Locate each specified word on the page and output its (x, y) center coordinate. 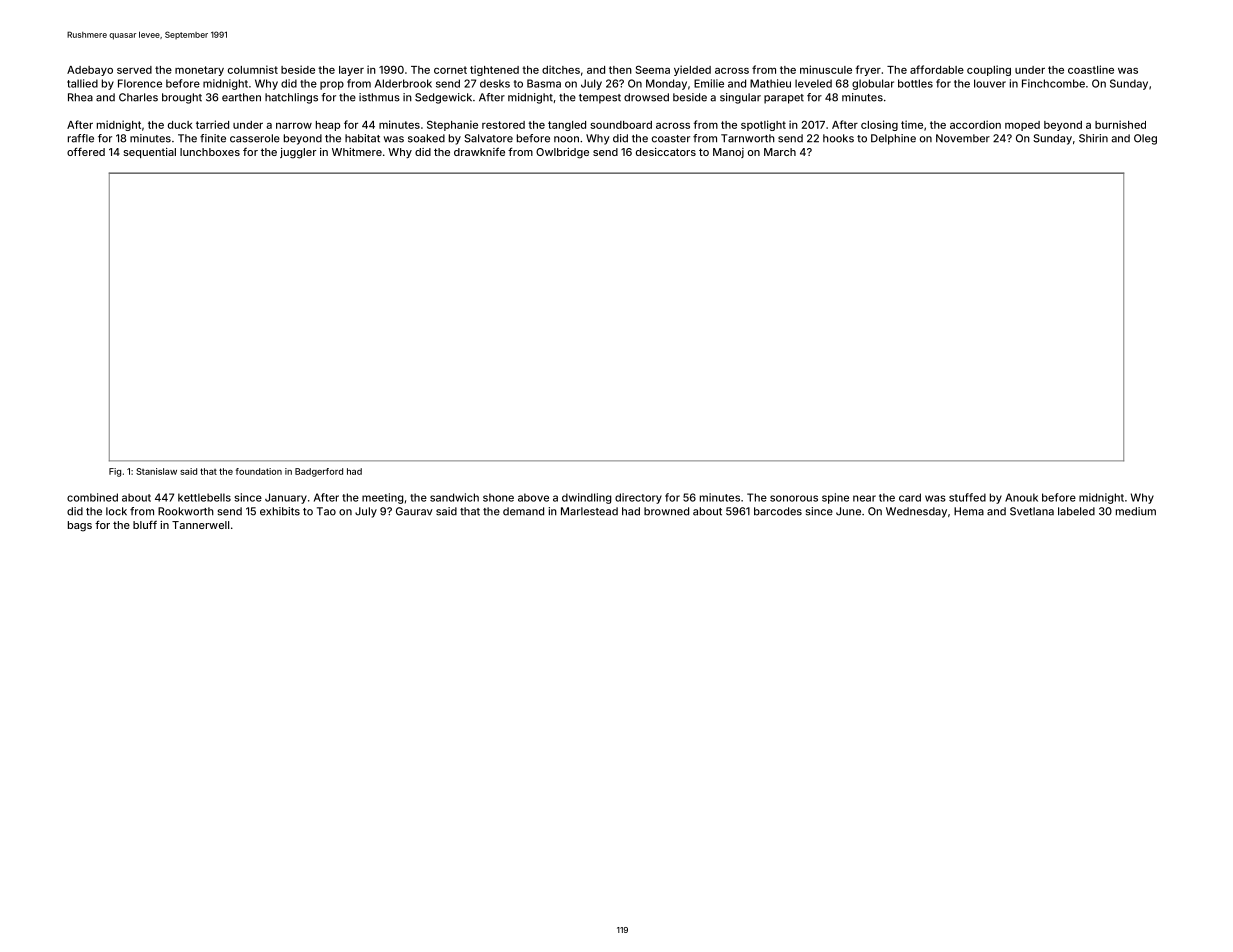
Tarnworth (748, 138)
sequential (149, 153)
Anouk (1021, 497)
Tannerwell (200, 525)
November (963, 138)
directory (638, 498)
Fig (115, 472)
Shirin (1093, 138)
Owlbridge (562, 153)
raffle (81, 138)
